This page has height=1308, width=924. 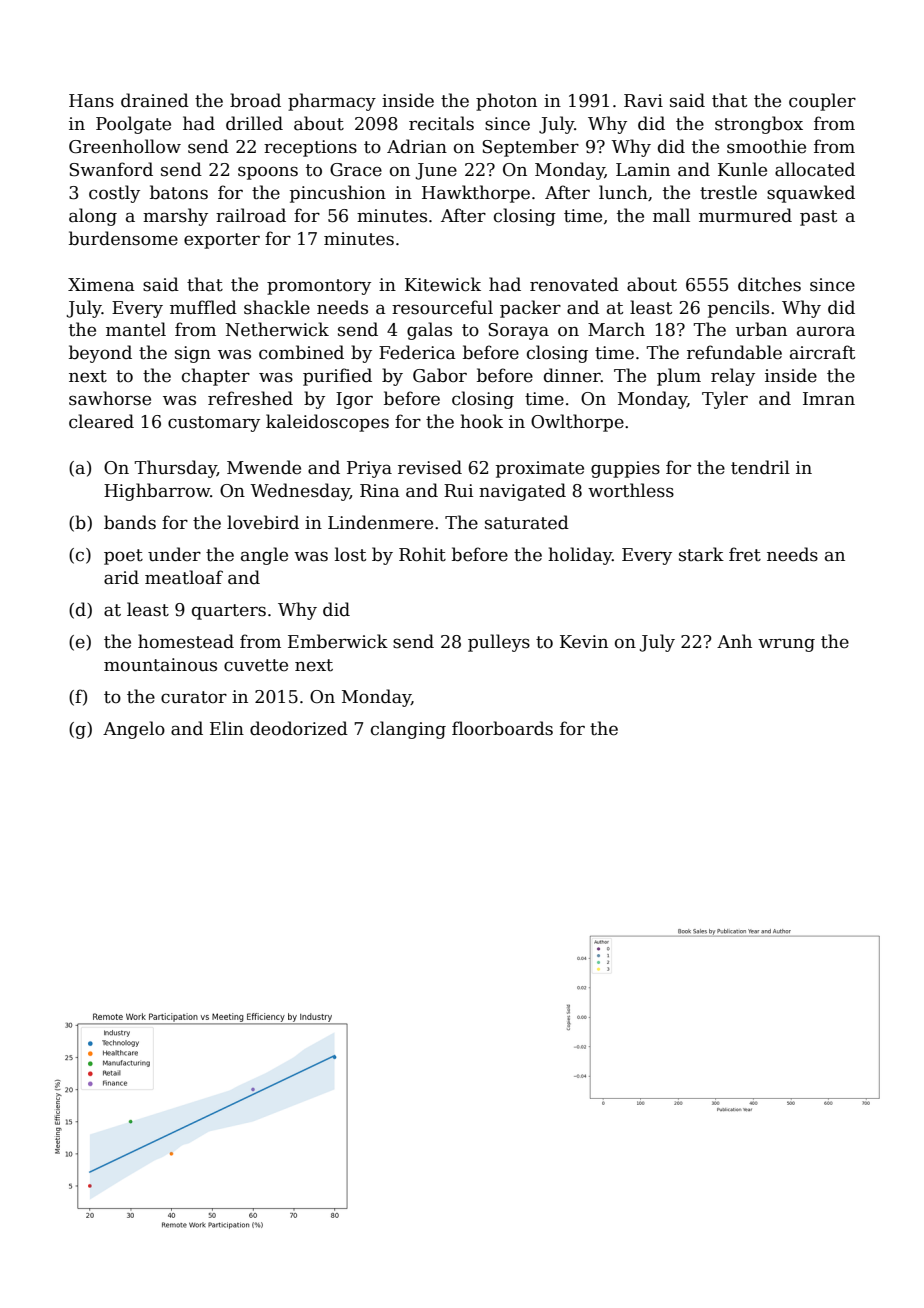 What do you see at coordinates (332, 102) in the page?
I see `pharmacy` at bounding box center [332, 102].
